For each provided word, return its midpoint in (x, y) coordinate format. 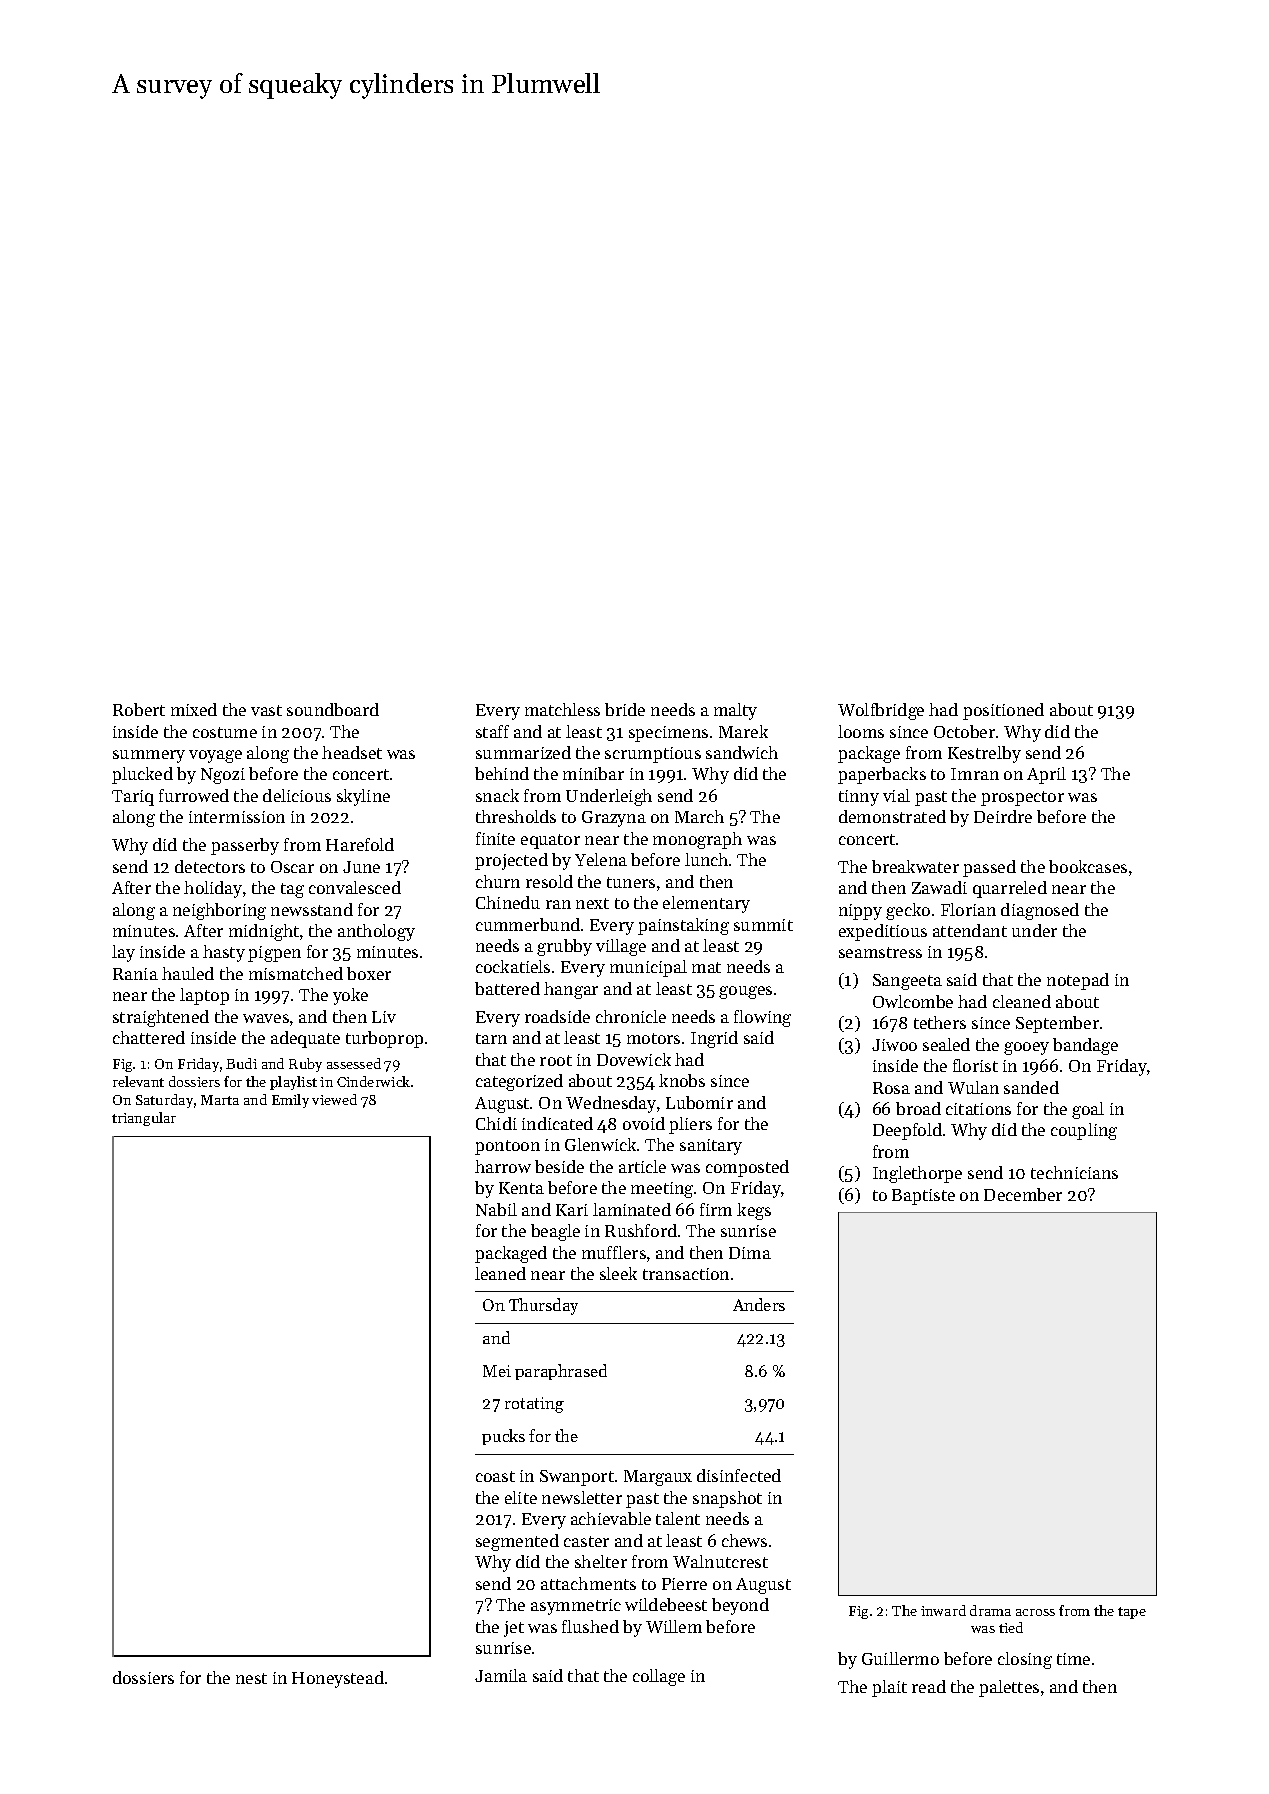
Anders (759, 1304)
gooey (1026, 1048)
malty (735, 711)
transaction (686, 1274)
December (1023, 1194)
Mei (497, 1371)
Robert (139, 709)
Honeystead (338, 1679)
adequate (305, 1039)
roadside (557, 1016)
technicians (1074, 1172)
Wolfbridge (881, 711)
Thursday (543, 1306)
